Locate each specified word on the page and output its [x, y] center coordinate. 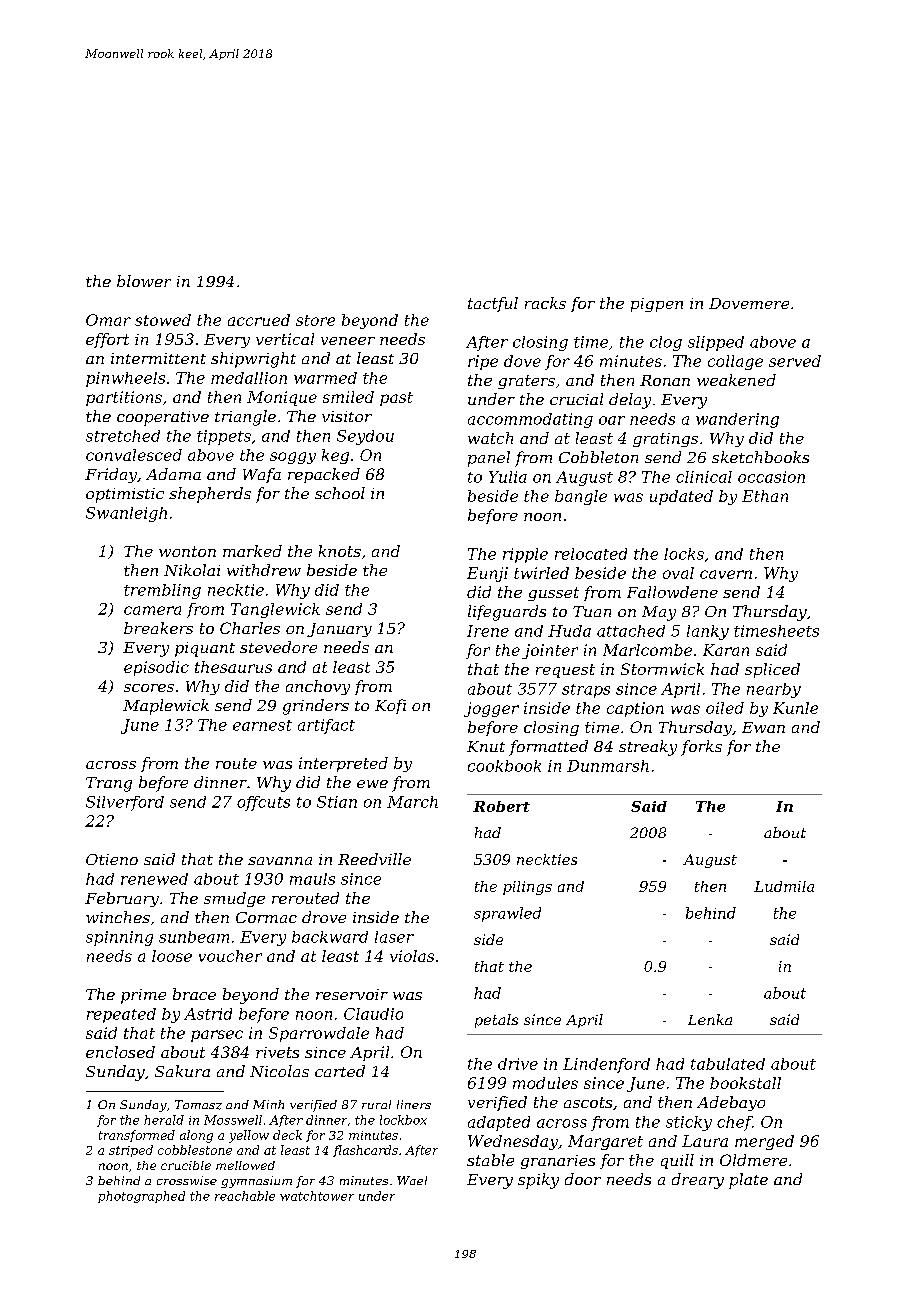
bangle [581, 497]
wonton [187, 551]
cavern [726, 574]
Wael [412, 1180]
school [340, 493]
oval [678, 573]
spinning [119, 938]
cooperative [163, 418]
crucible [186, 1165]
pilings [527, 888]
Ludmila [784, 886]
